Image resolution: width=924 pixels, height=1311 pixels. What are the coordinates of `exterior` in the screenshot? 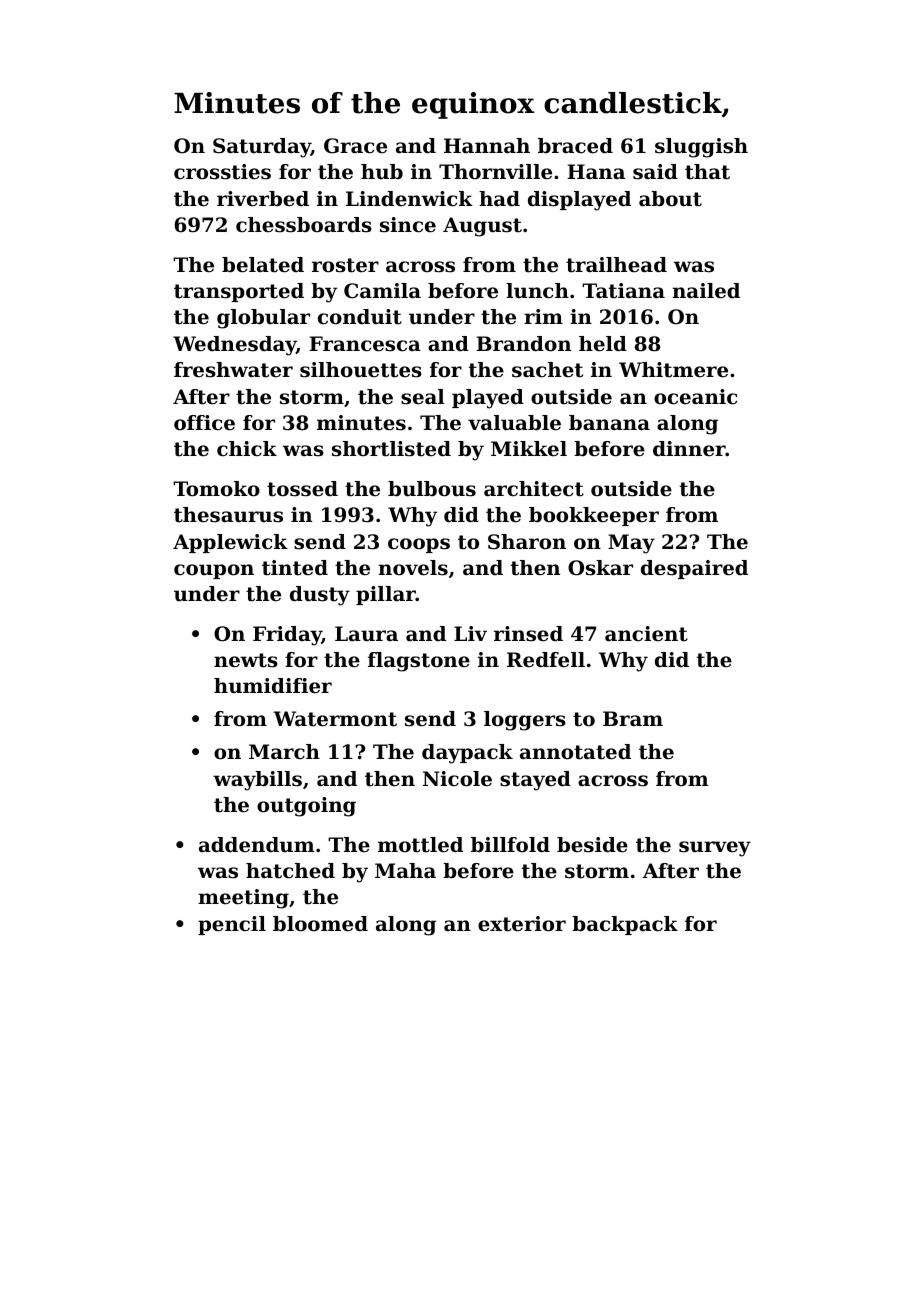 It's located at (522, 924).
